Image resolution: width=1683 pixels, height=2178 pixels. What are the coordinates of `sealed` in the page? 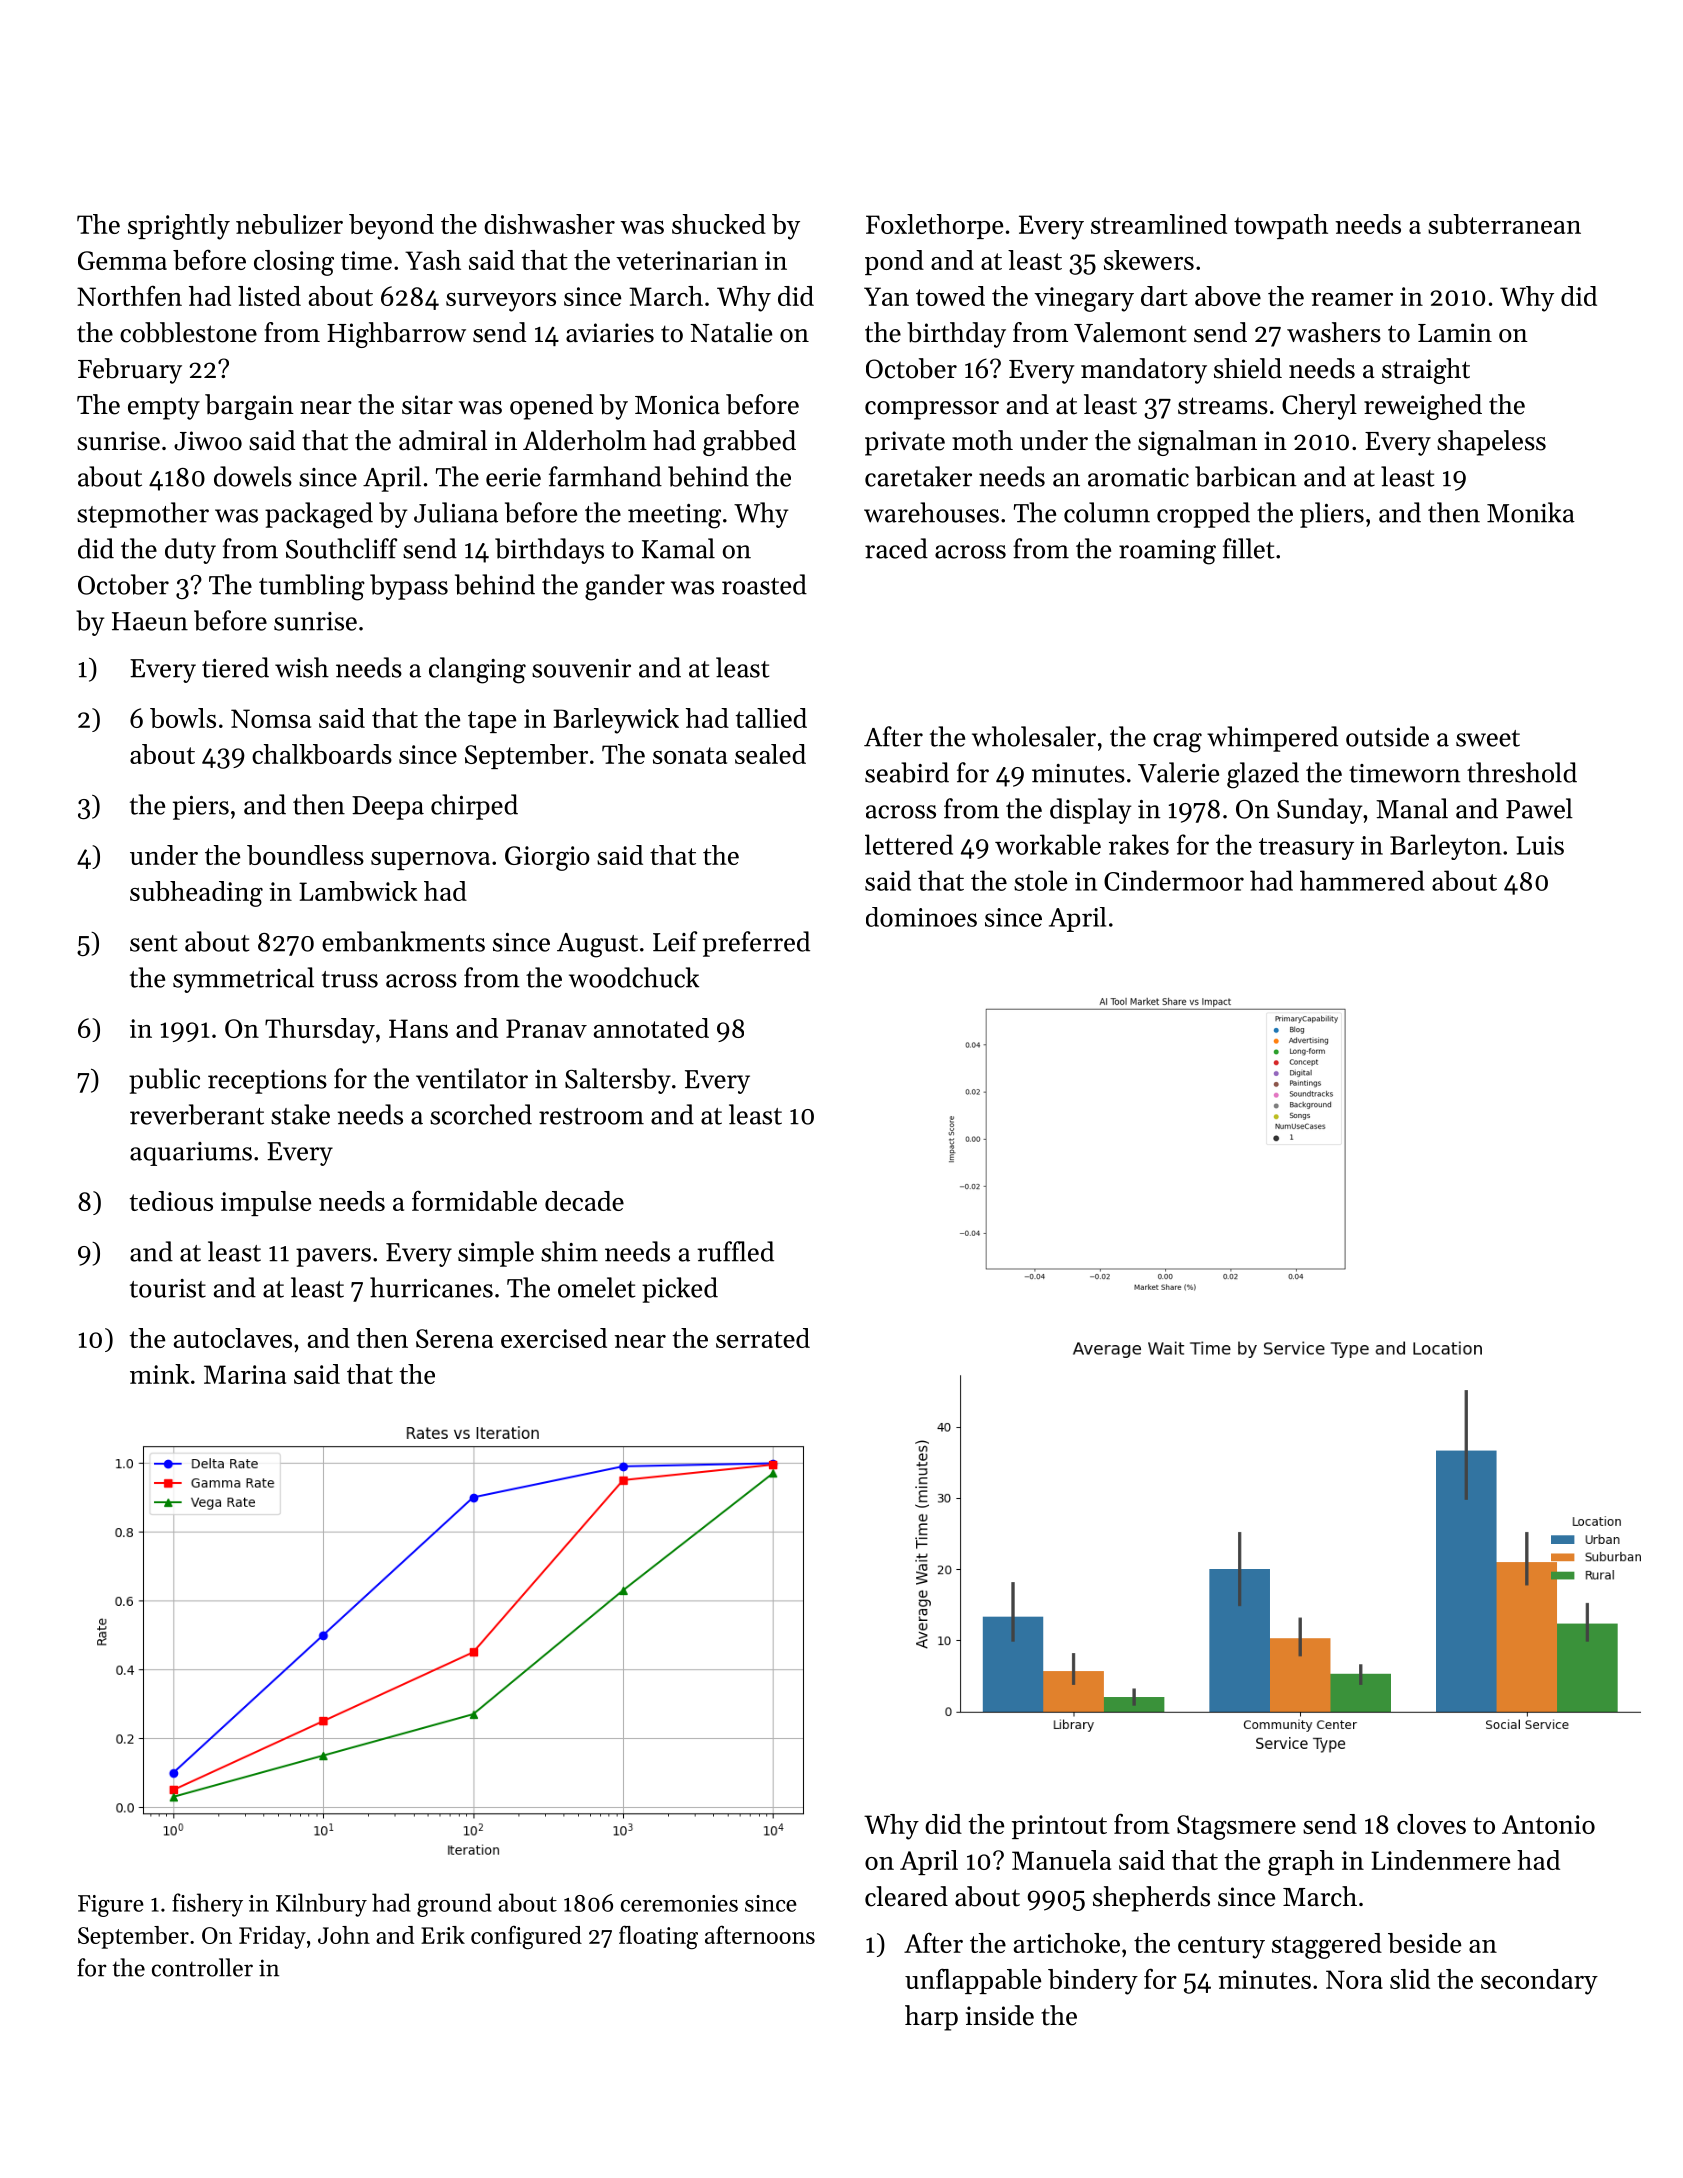 It's located at (770, 754).
